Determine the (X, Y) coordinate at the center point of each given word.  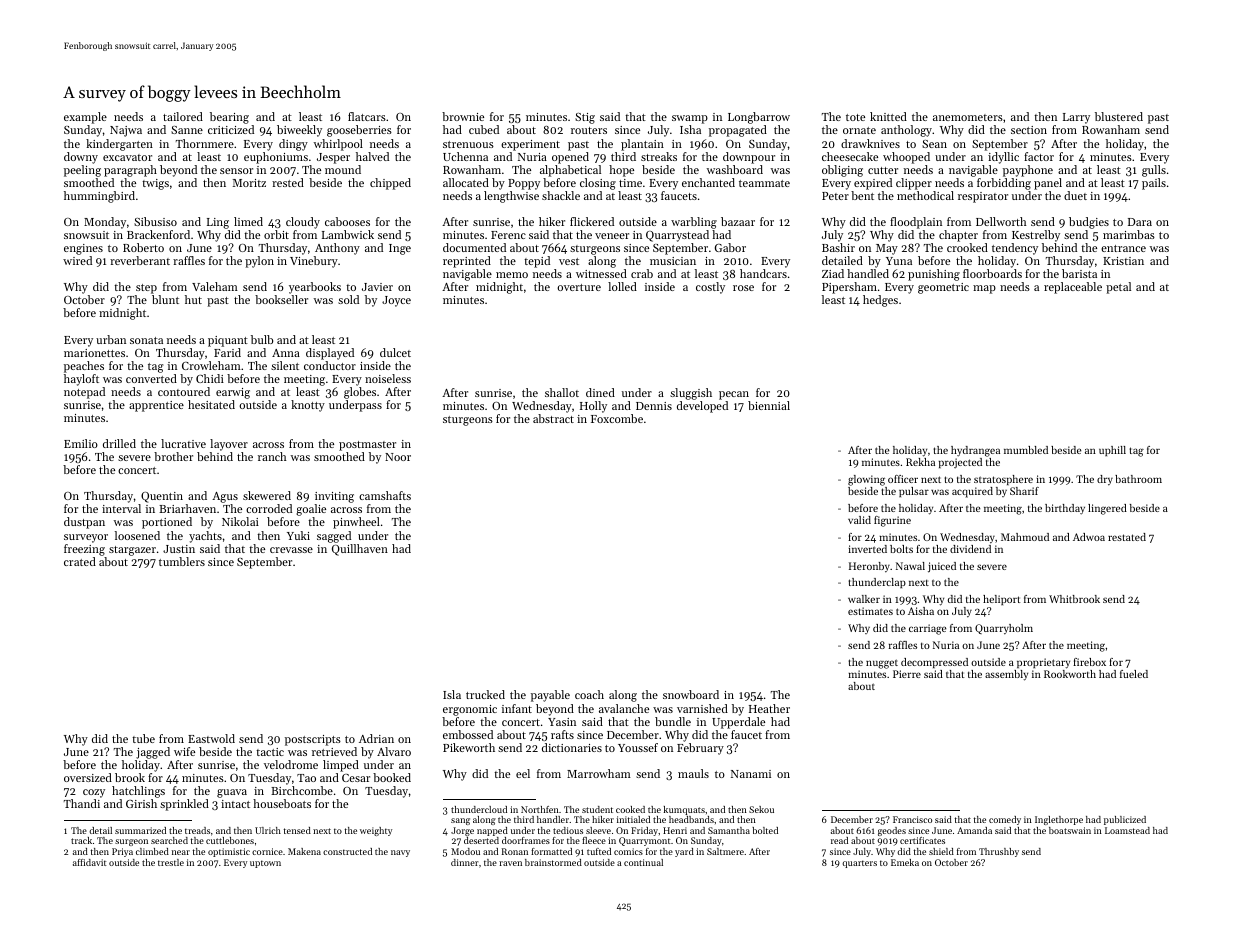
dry (1105, 480)
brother (173, 456)
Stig (585, 118)
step (146, 289)
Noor (398, 457)
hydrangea (975, 451)
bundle (673, 721)
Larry (1076, 118)
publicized (1125, 820)
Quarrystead (677, 236)
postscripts (313, 740)
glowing (866, 480)
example (85, 118)
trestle (171, 862)
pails (1154, 184)
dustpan (84, 523)
